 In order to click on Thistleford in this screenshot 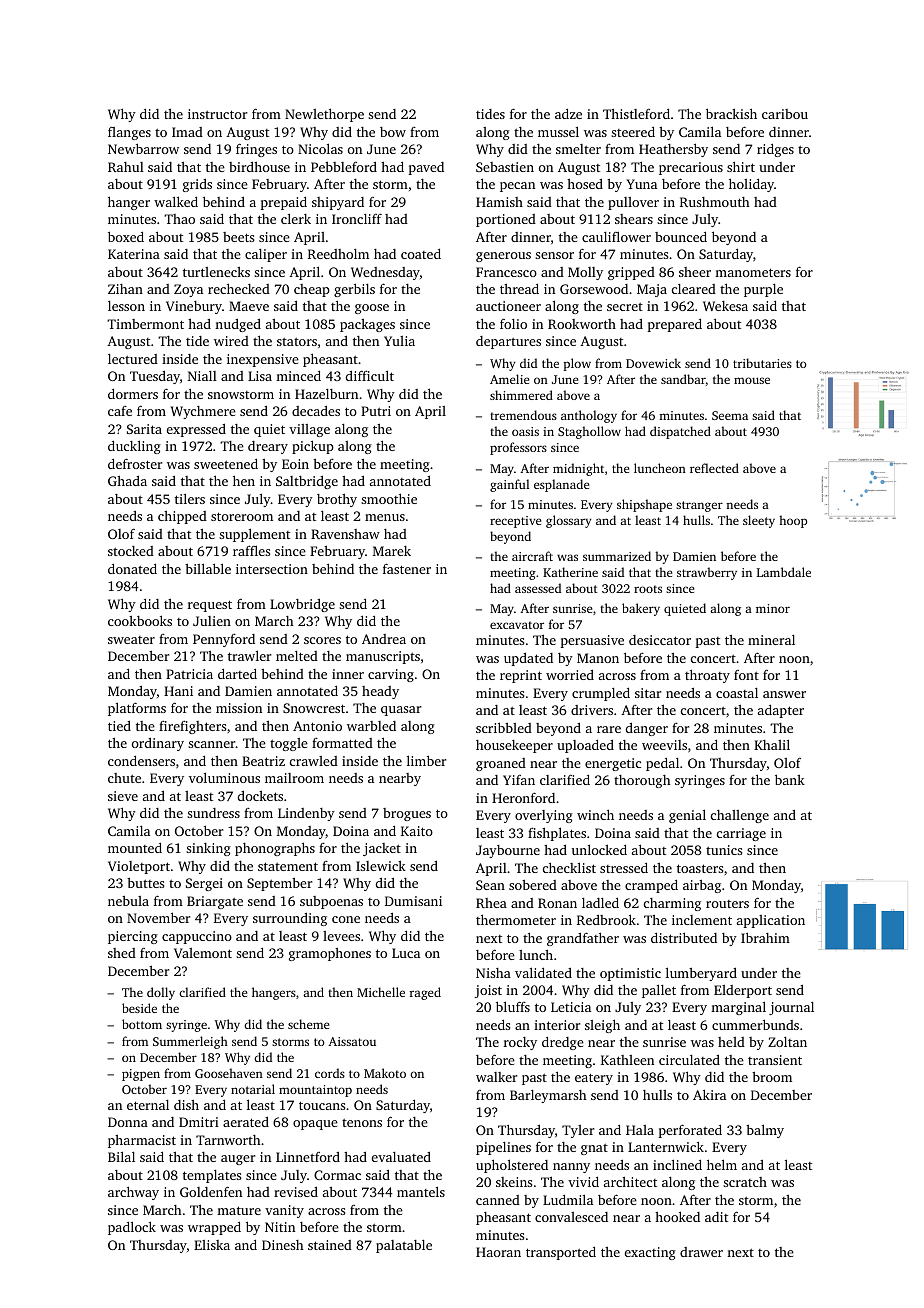, I will do `click(636, 114)`.
